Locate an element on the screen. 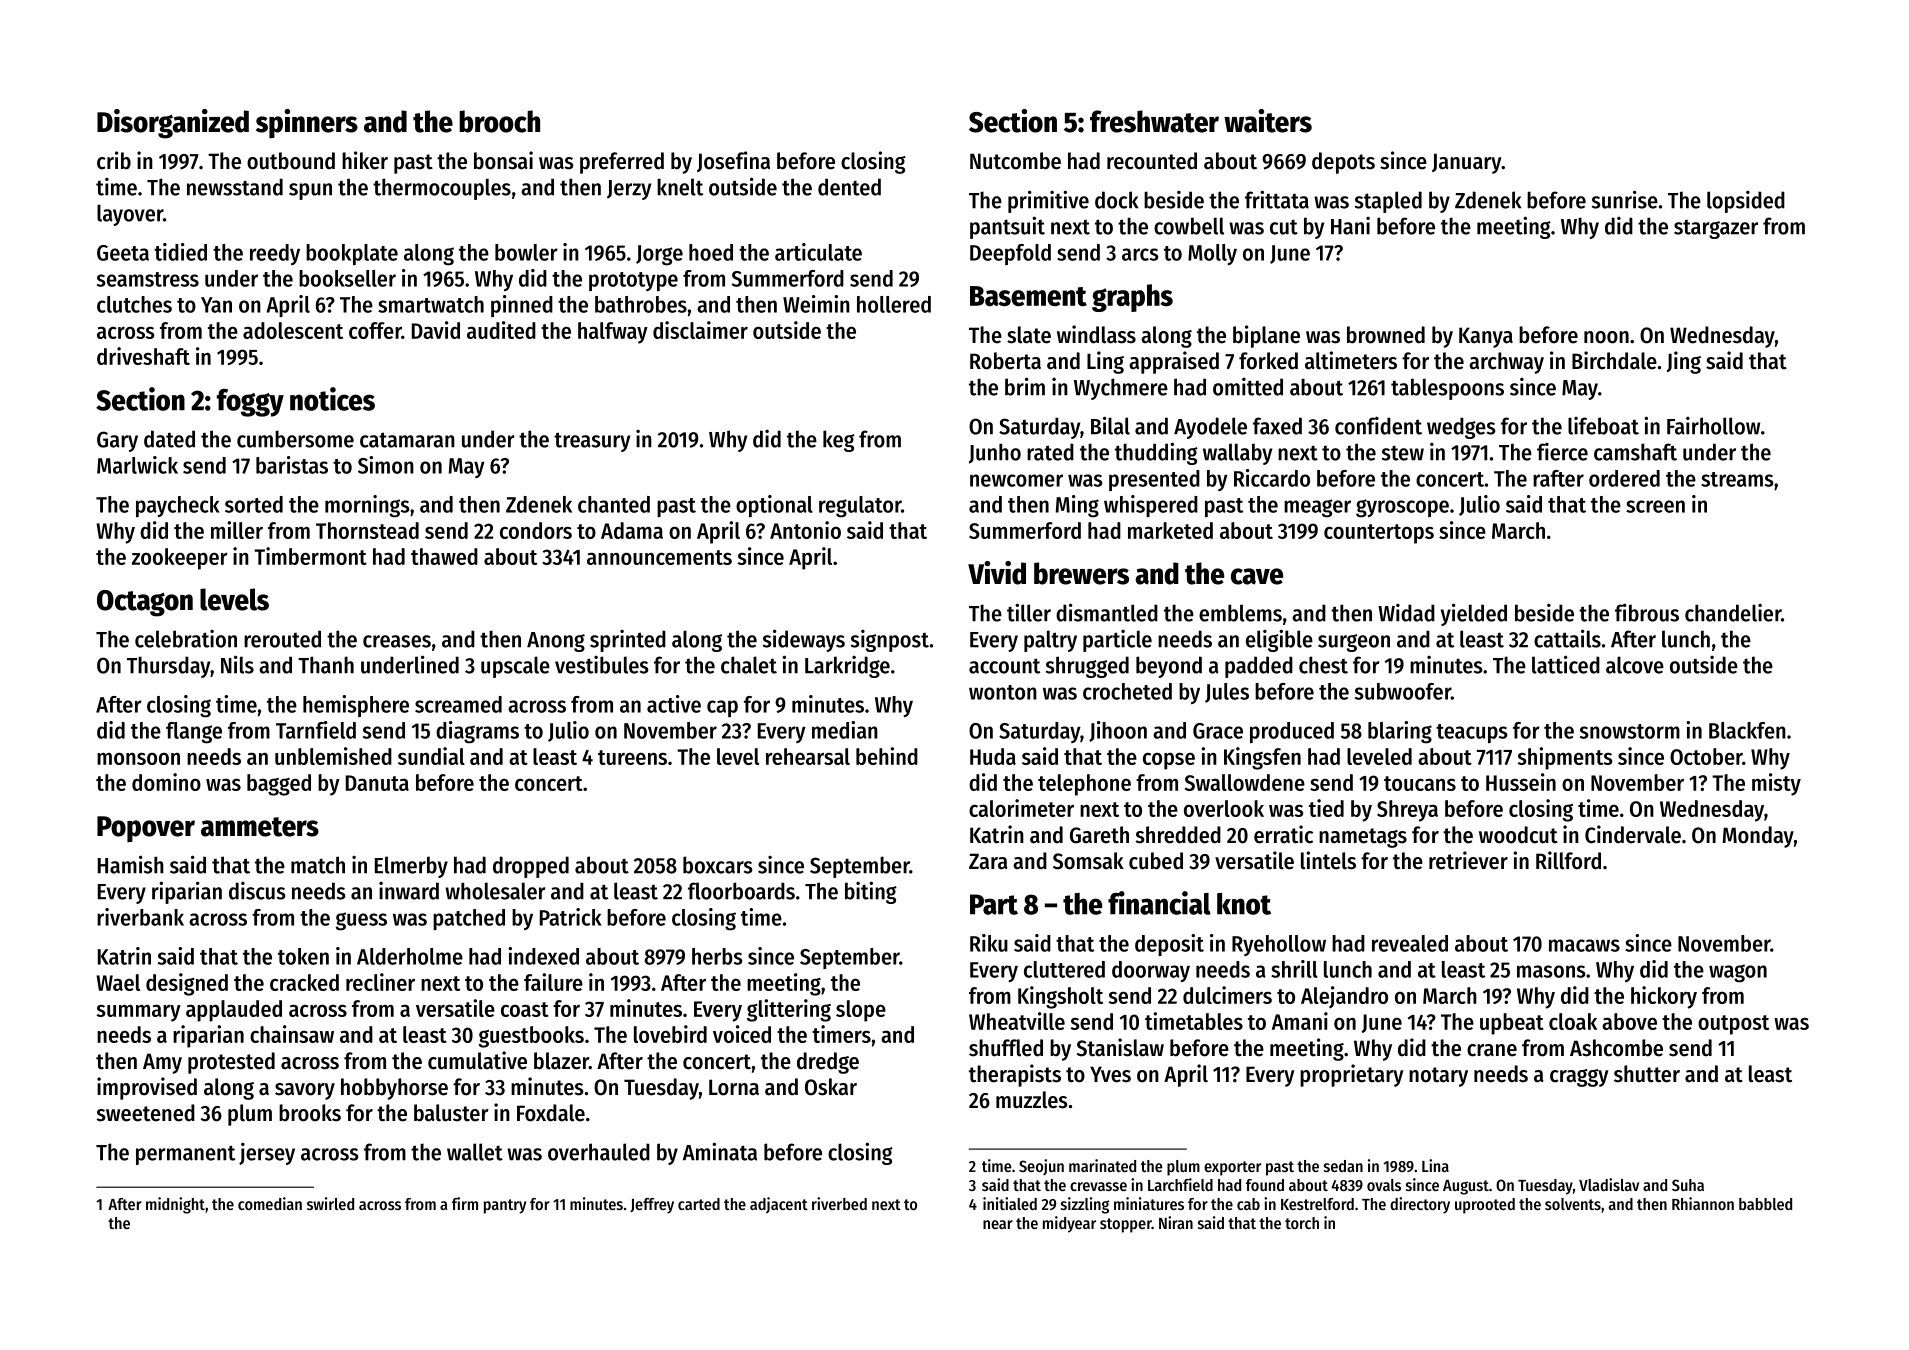 The width and height of the screenshot is (1909, 1350). foggy is located at coordinates (250, 403).
